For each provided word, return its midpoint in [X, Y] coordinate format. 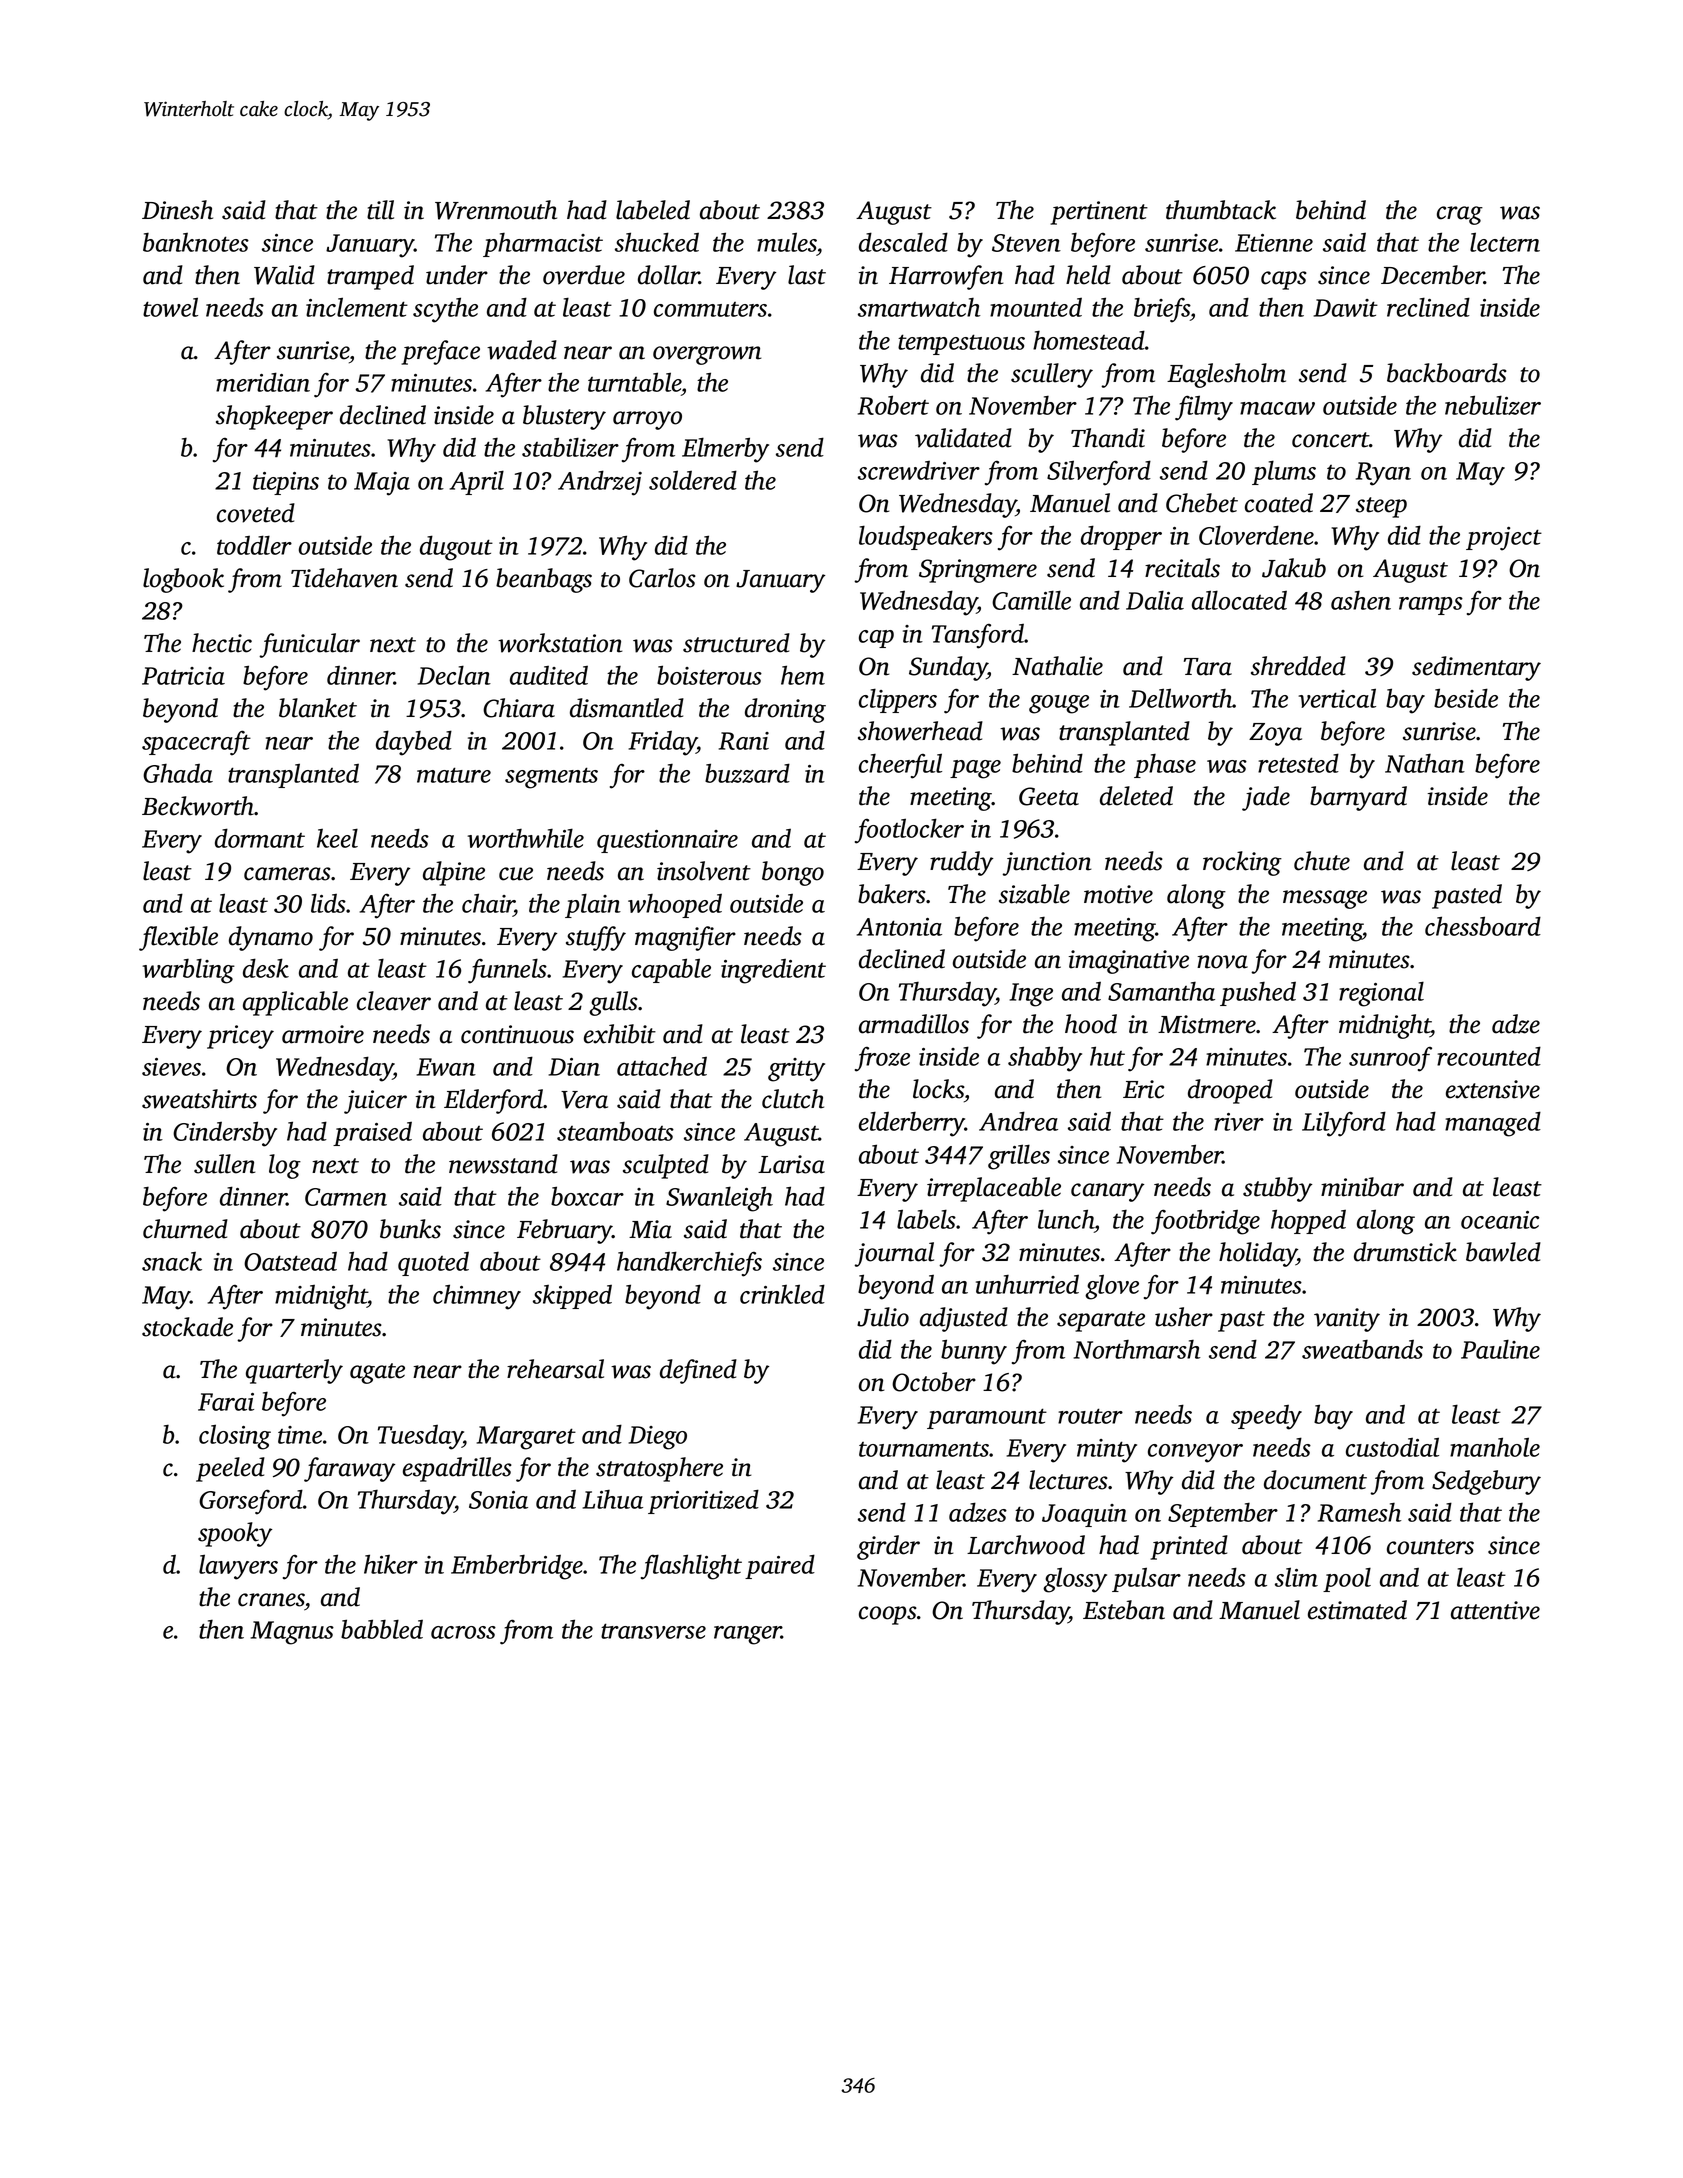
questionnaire [667, 841]
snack [172, 1261]
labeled [653, 210]
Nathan [1425, 763]
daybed [414, 743]
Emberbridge [517, 1567]
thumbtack [1221, 210]
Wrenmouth [496, 210]
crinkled [782, 1294]
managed [1493, 1124]
